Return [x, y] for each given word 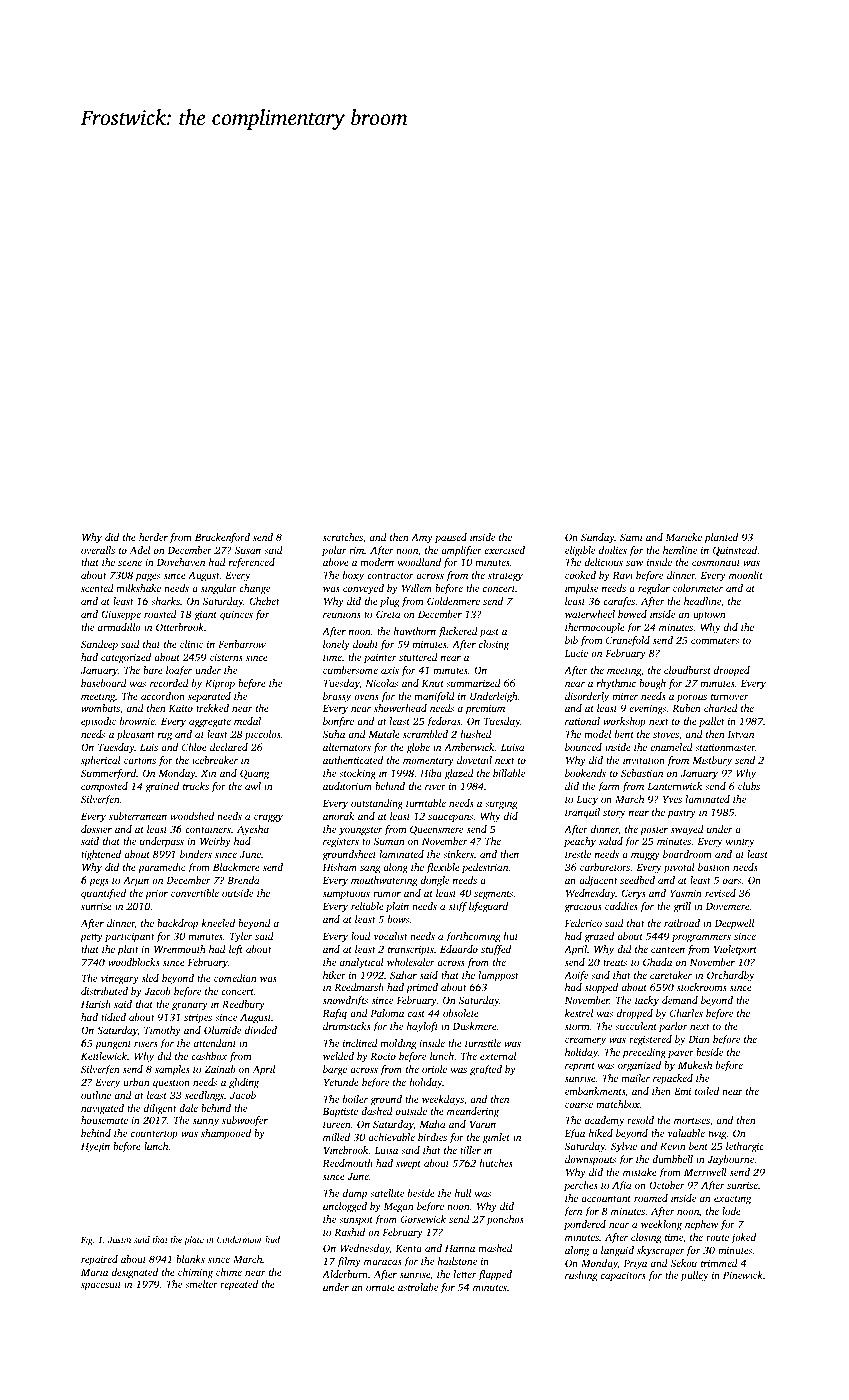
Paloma [387, 1013]
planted [721, 538]
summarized [473, 683]
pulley [695, 1276]
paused [451, 538]
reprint [580, 1066]
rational [582, 721]
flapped [495, 1275]
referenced [252, 563]
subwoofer [245, 1121]
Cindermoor [240, 1239]
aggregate [210, 723]
